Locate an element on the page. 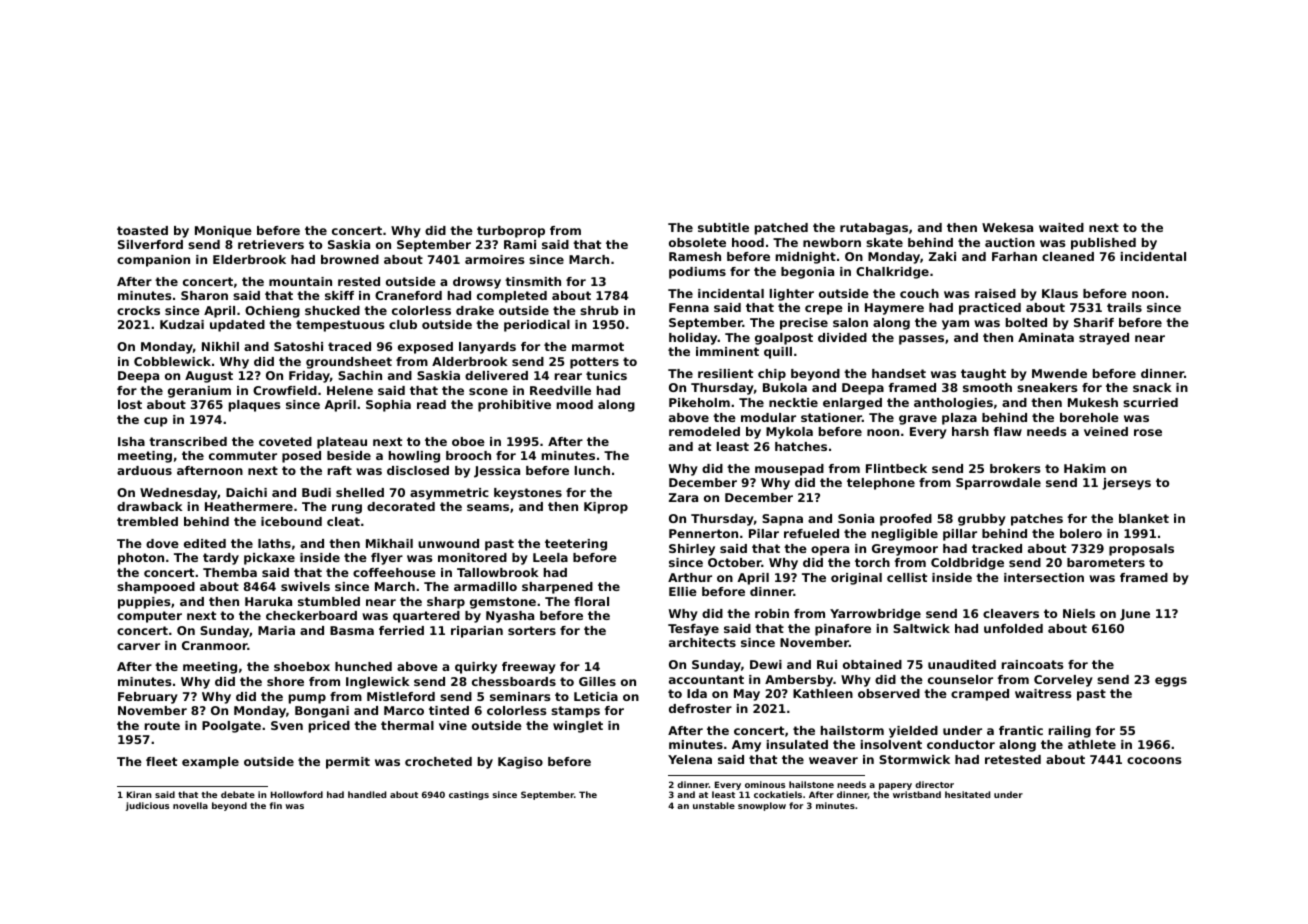 This image has height=924, width=1308. judicious is located at coordinates (147, 806).
